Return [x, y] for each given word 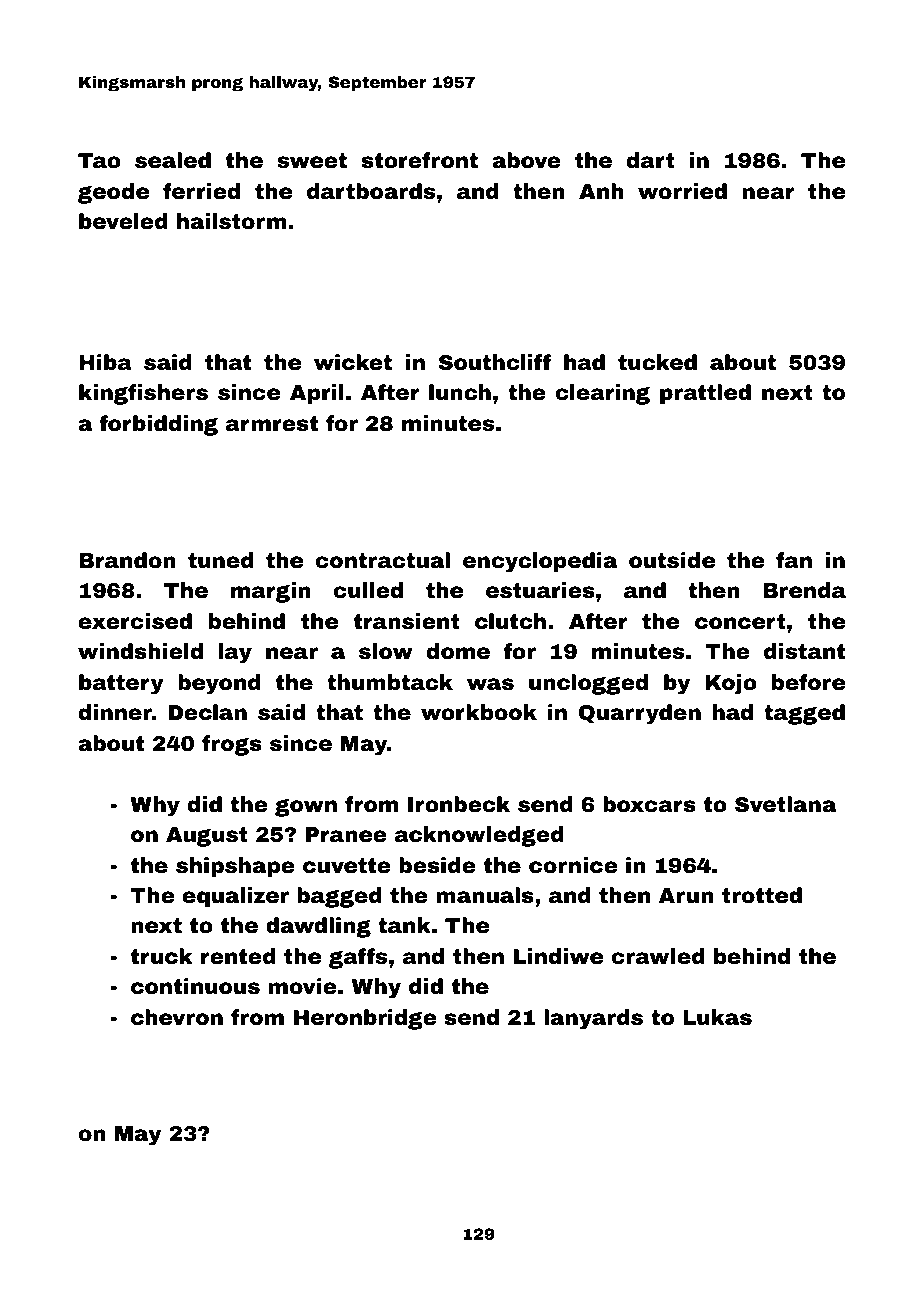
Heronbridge [365, 1019]
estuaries [540, 590]
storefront [420, 160]
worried [682, 191]
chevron [177, 1017]
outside [672, 560]
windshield [140, 651]
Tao [99, 160]
